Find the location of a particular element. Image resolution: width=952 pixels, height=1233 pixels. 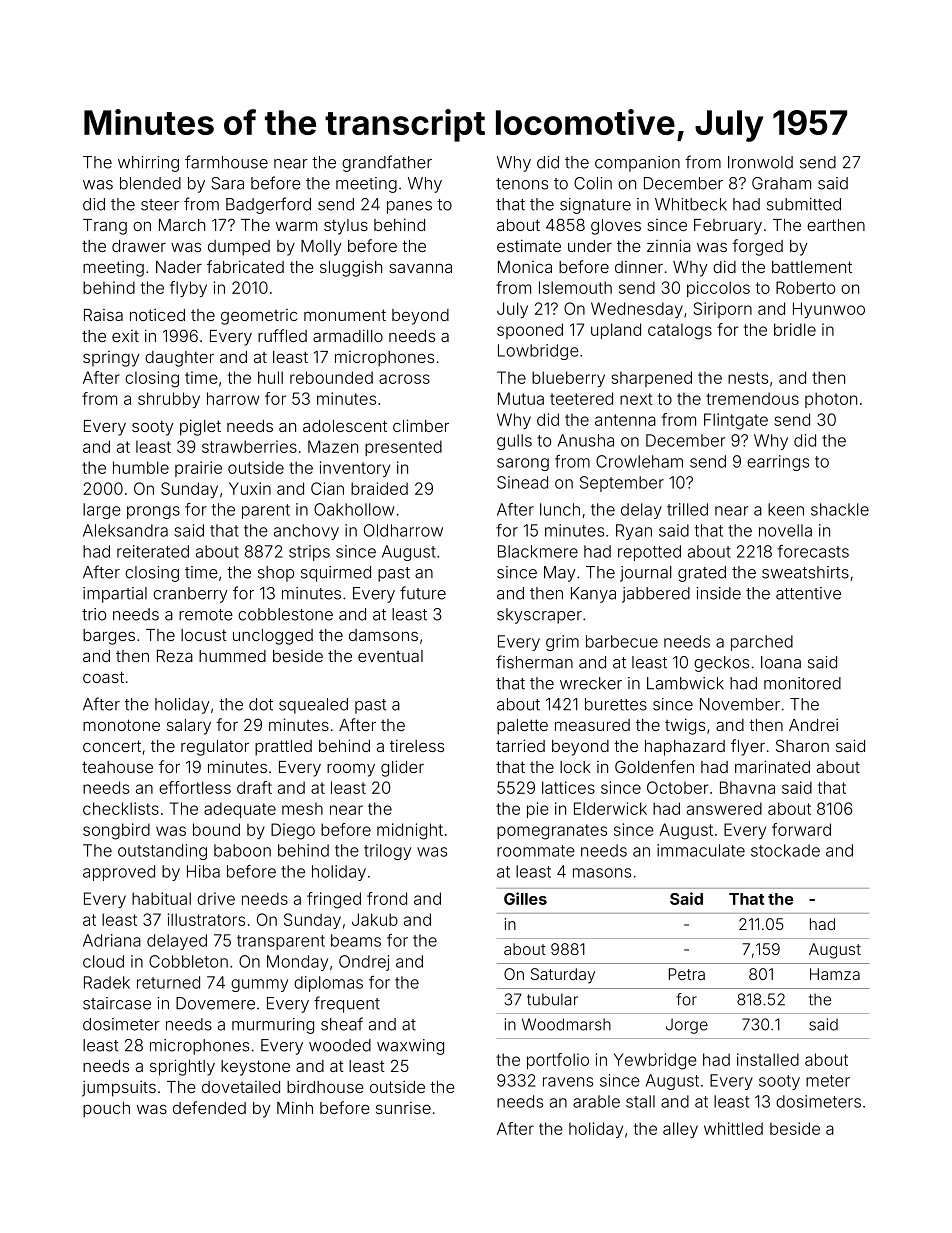

exit is located at coordinates (125, 336).
